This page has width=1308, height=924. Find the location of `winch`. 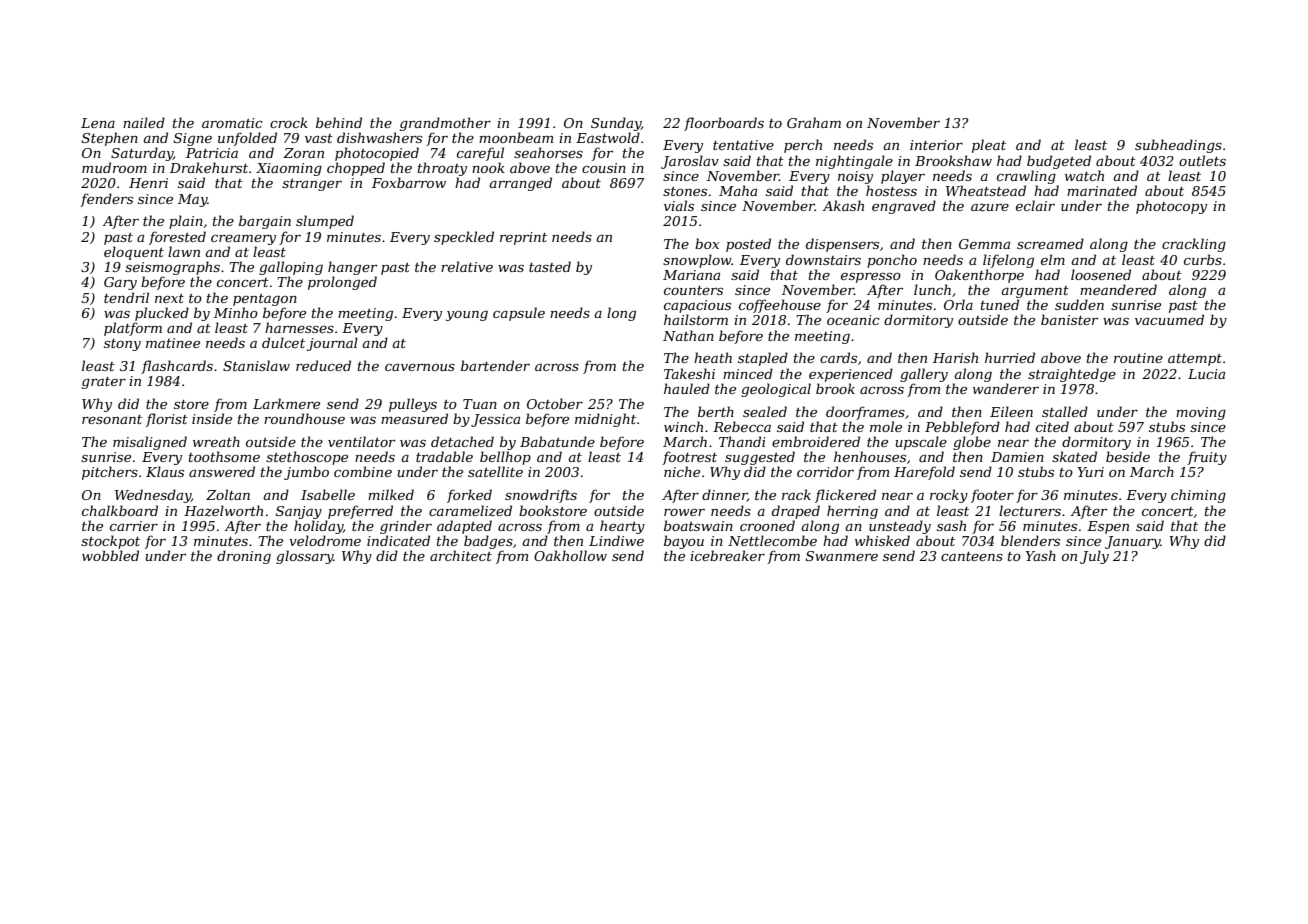

winch is located at coordinates (683, 426).
